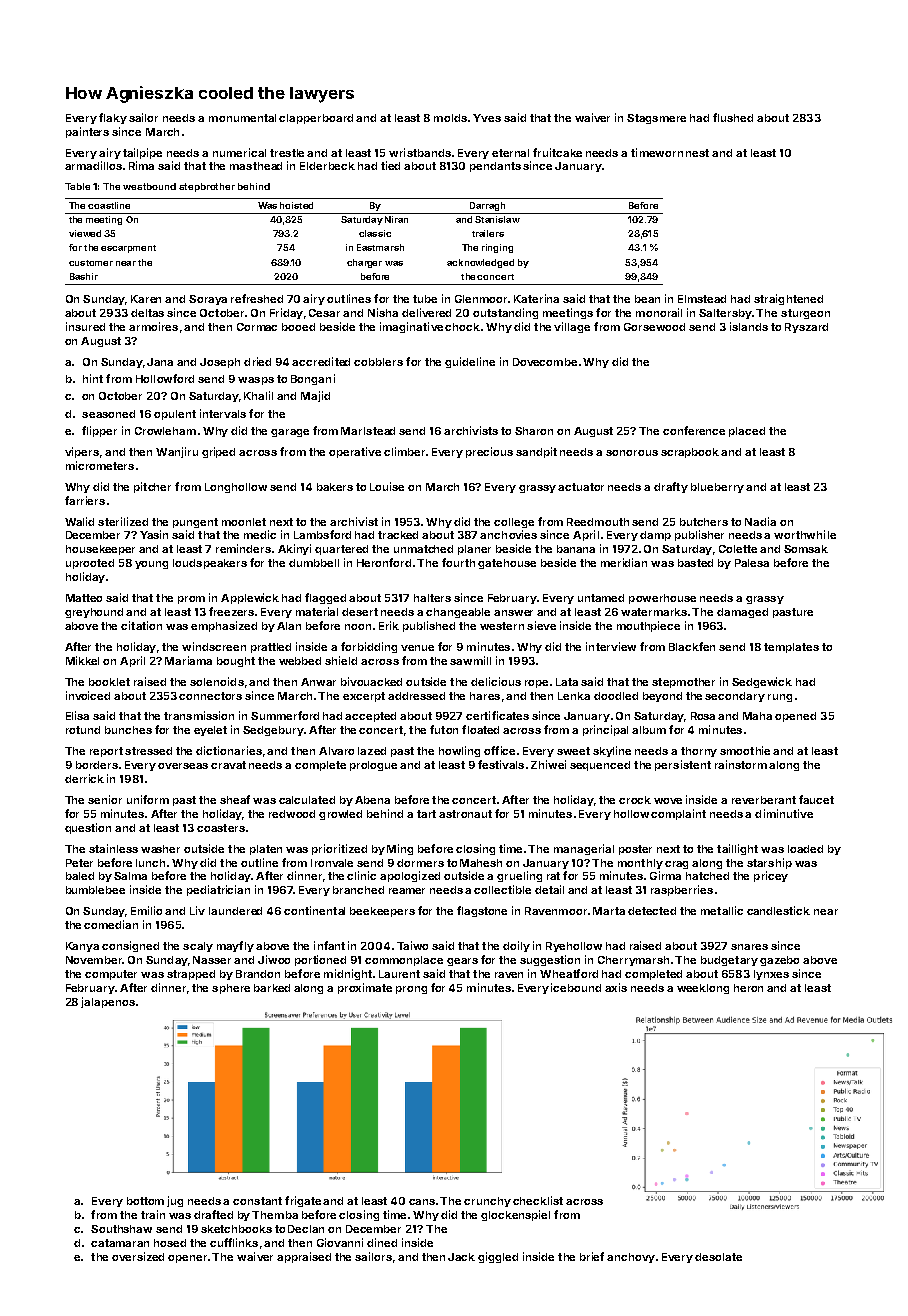 This page has width=908, height=1316. I want to click on question, so click(88, 828).
